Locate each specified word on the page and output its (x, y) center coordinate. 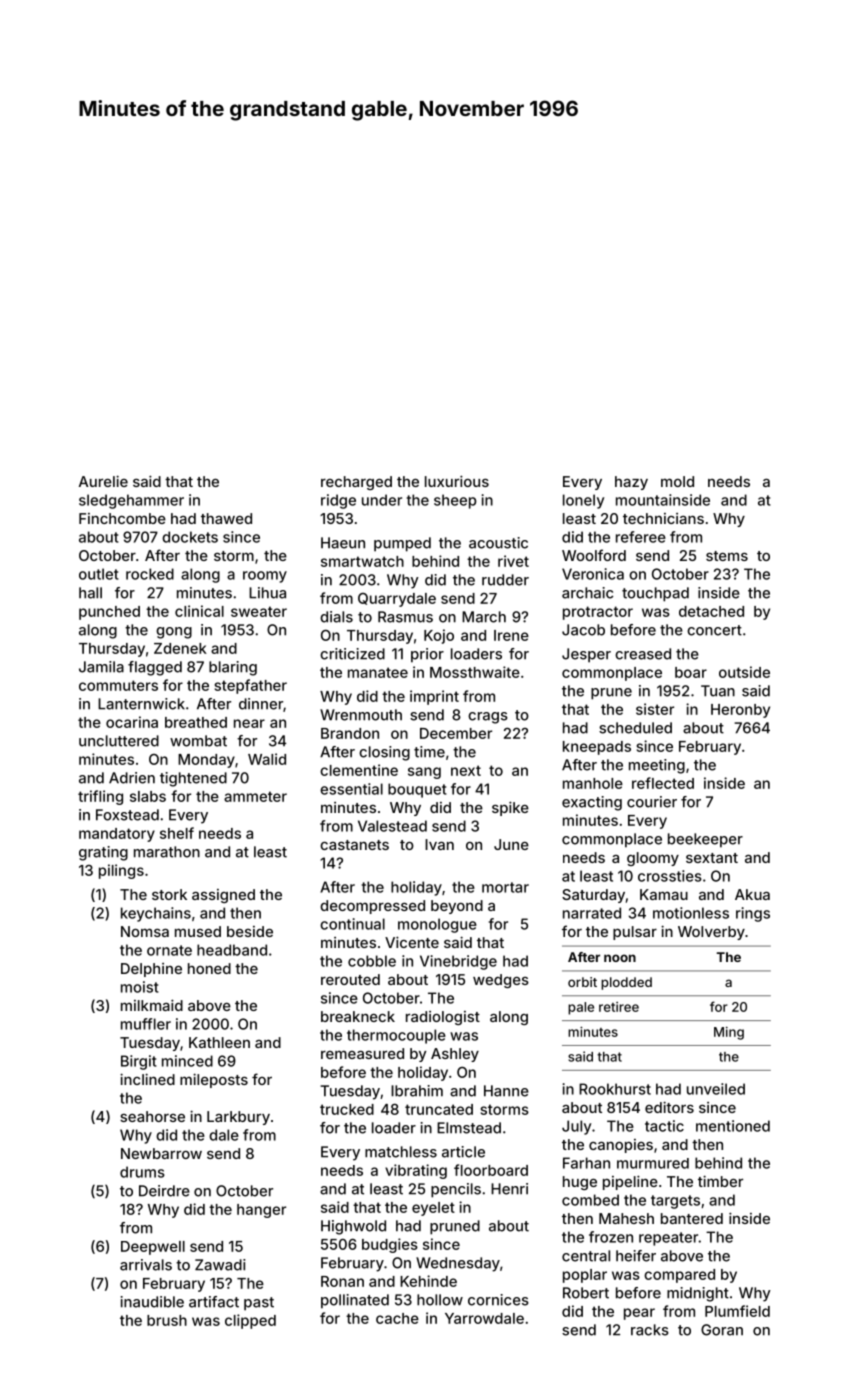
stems (727, 556)
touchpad (655, 594)
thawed (226, 518)
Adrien (132, 778)
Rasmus (405, 617)
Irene (511, 635)
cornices (498, 1300)
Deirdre (164, 1191)
